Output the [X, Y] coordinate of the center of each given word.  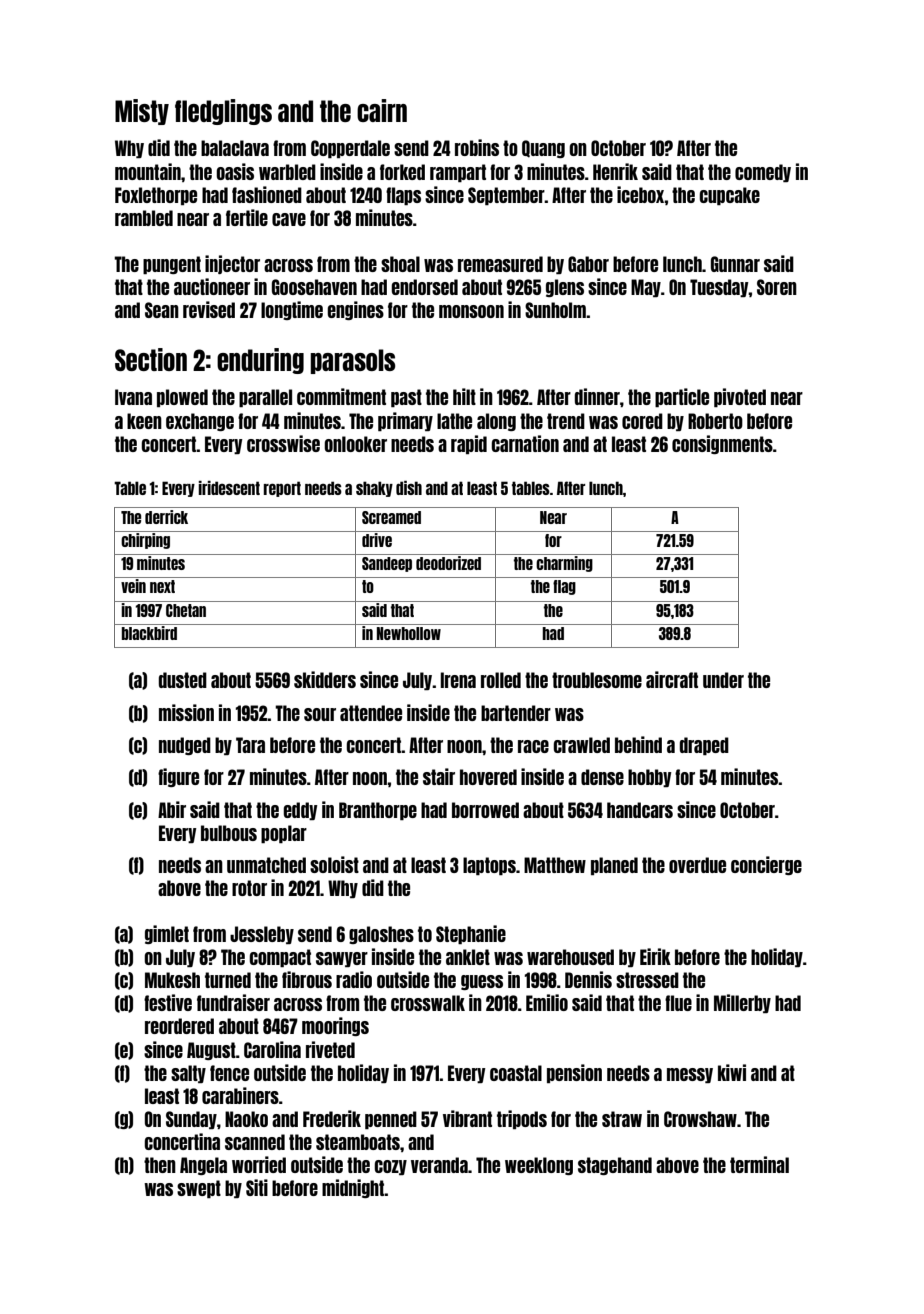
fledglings [223, 112]
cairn [382, 110]
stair [439, 776]
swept [199, 1189]
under [723, 680]
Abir [172, 809]
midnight [353, 1188]
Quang [543, 149]
